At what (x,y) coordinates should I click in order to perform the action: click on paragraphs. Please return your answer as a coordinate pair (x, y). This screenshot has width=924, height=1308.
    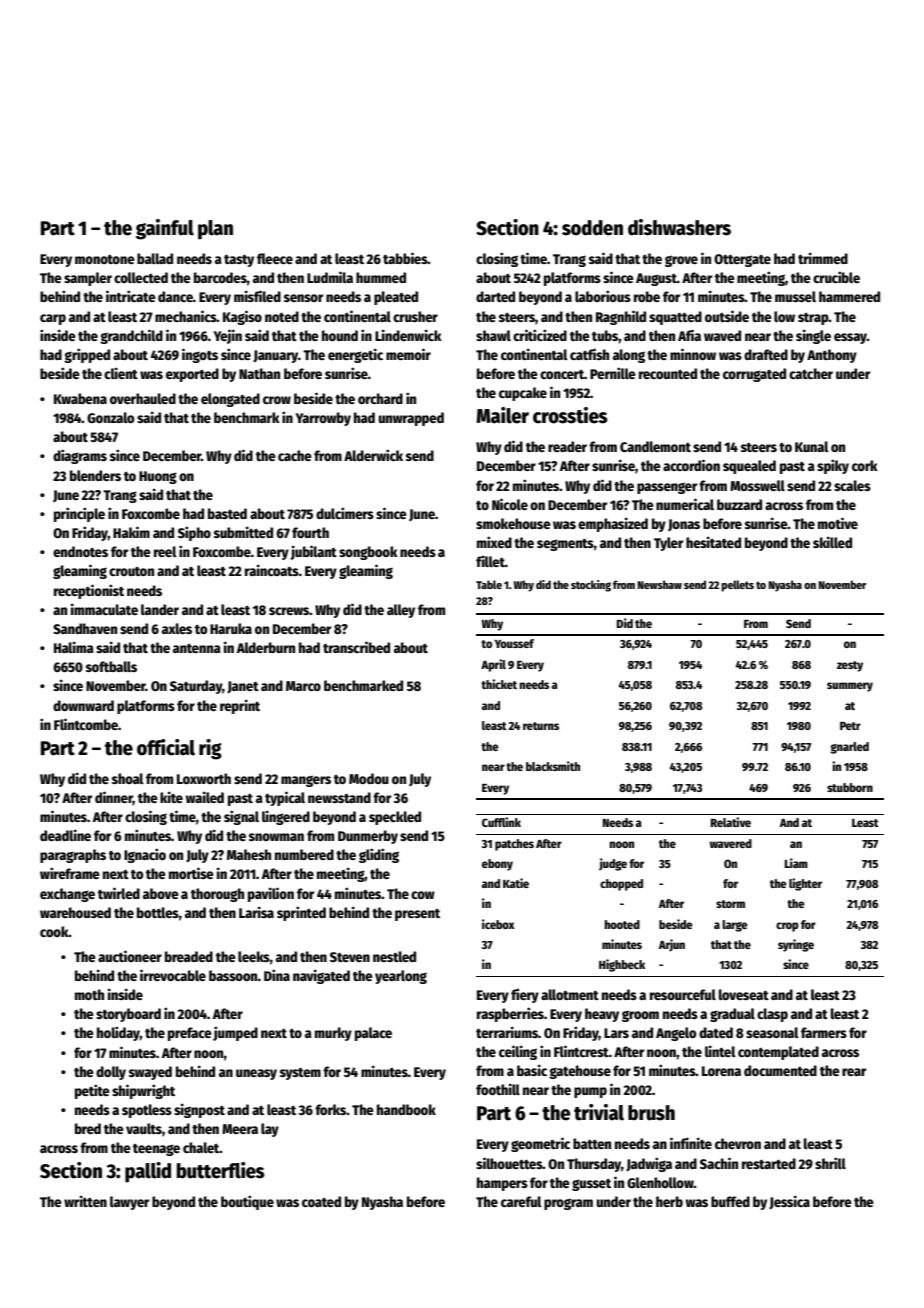
    Looking at the image, I should click on (73, 856).
